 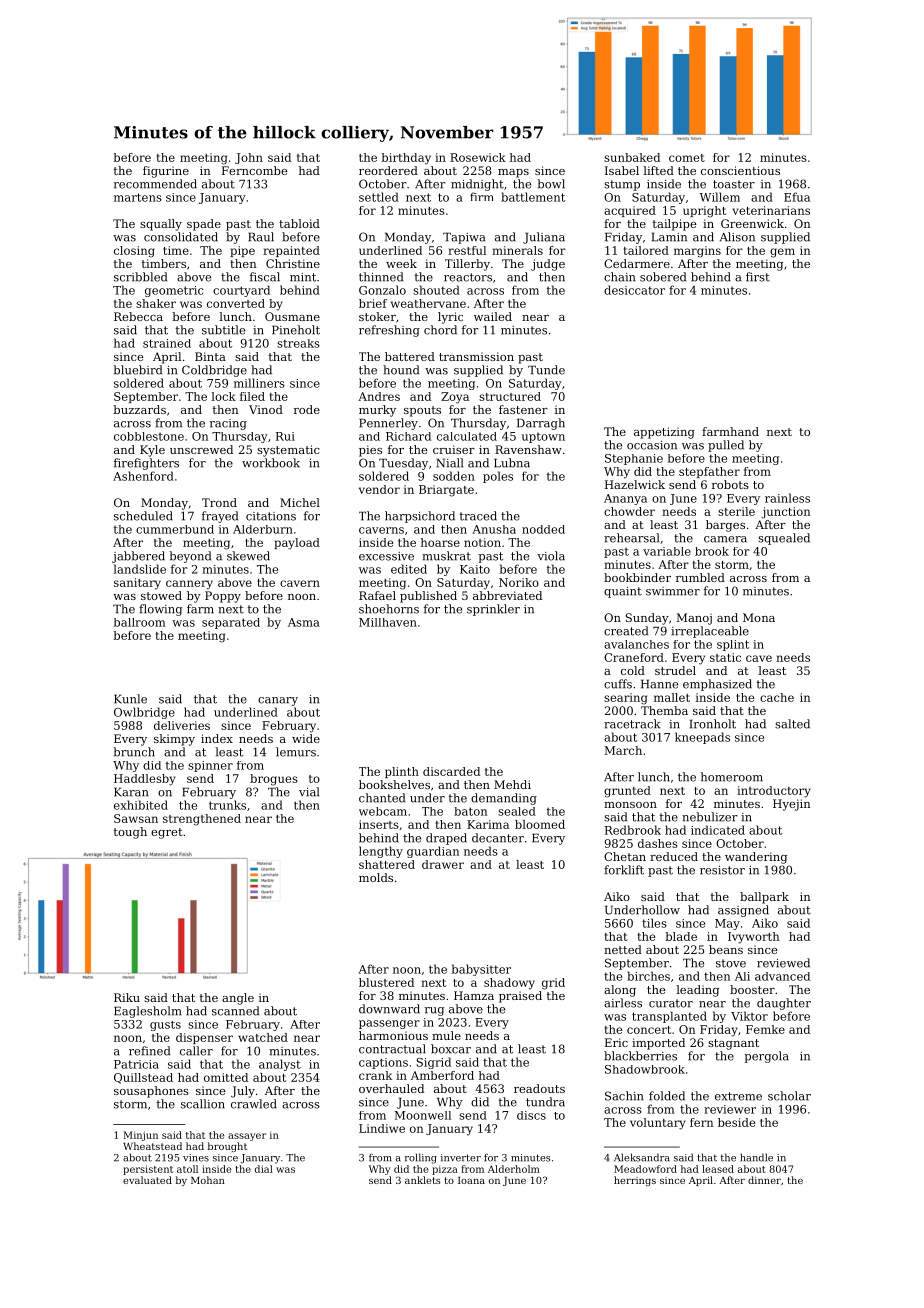 What do you see at coordinates (636, 644) in the screenshot?
I see `avalanches` at bounding box center [636, 644].
